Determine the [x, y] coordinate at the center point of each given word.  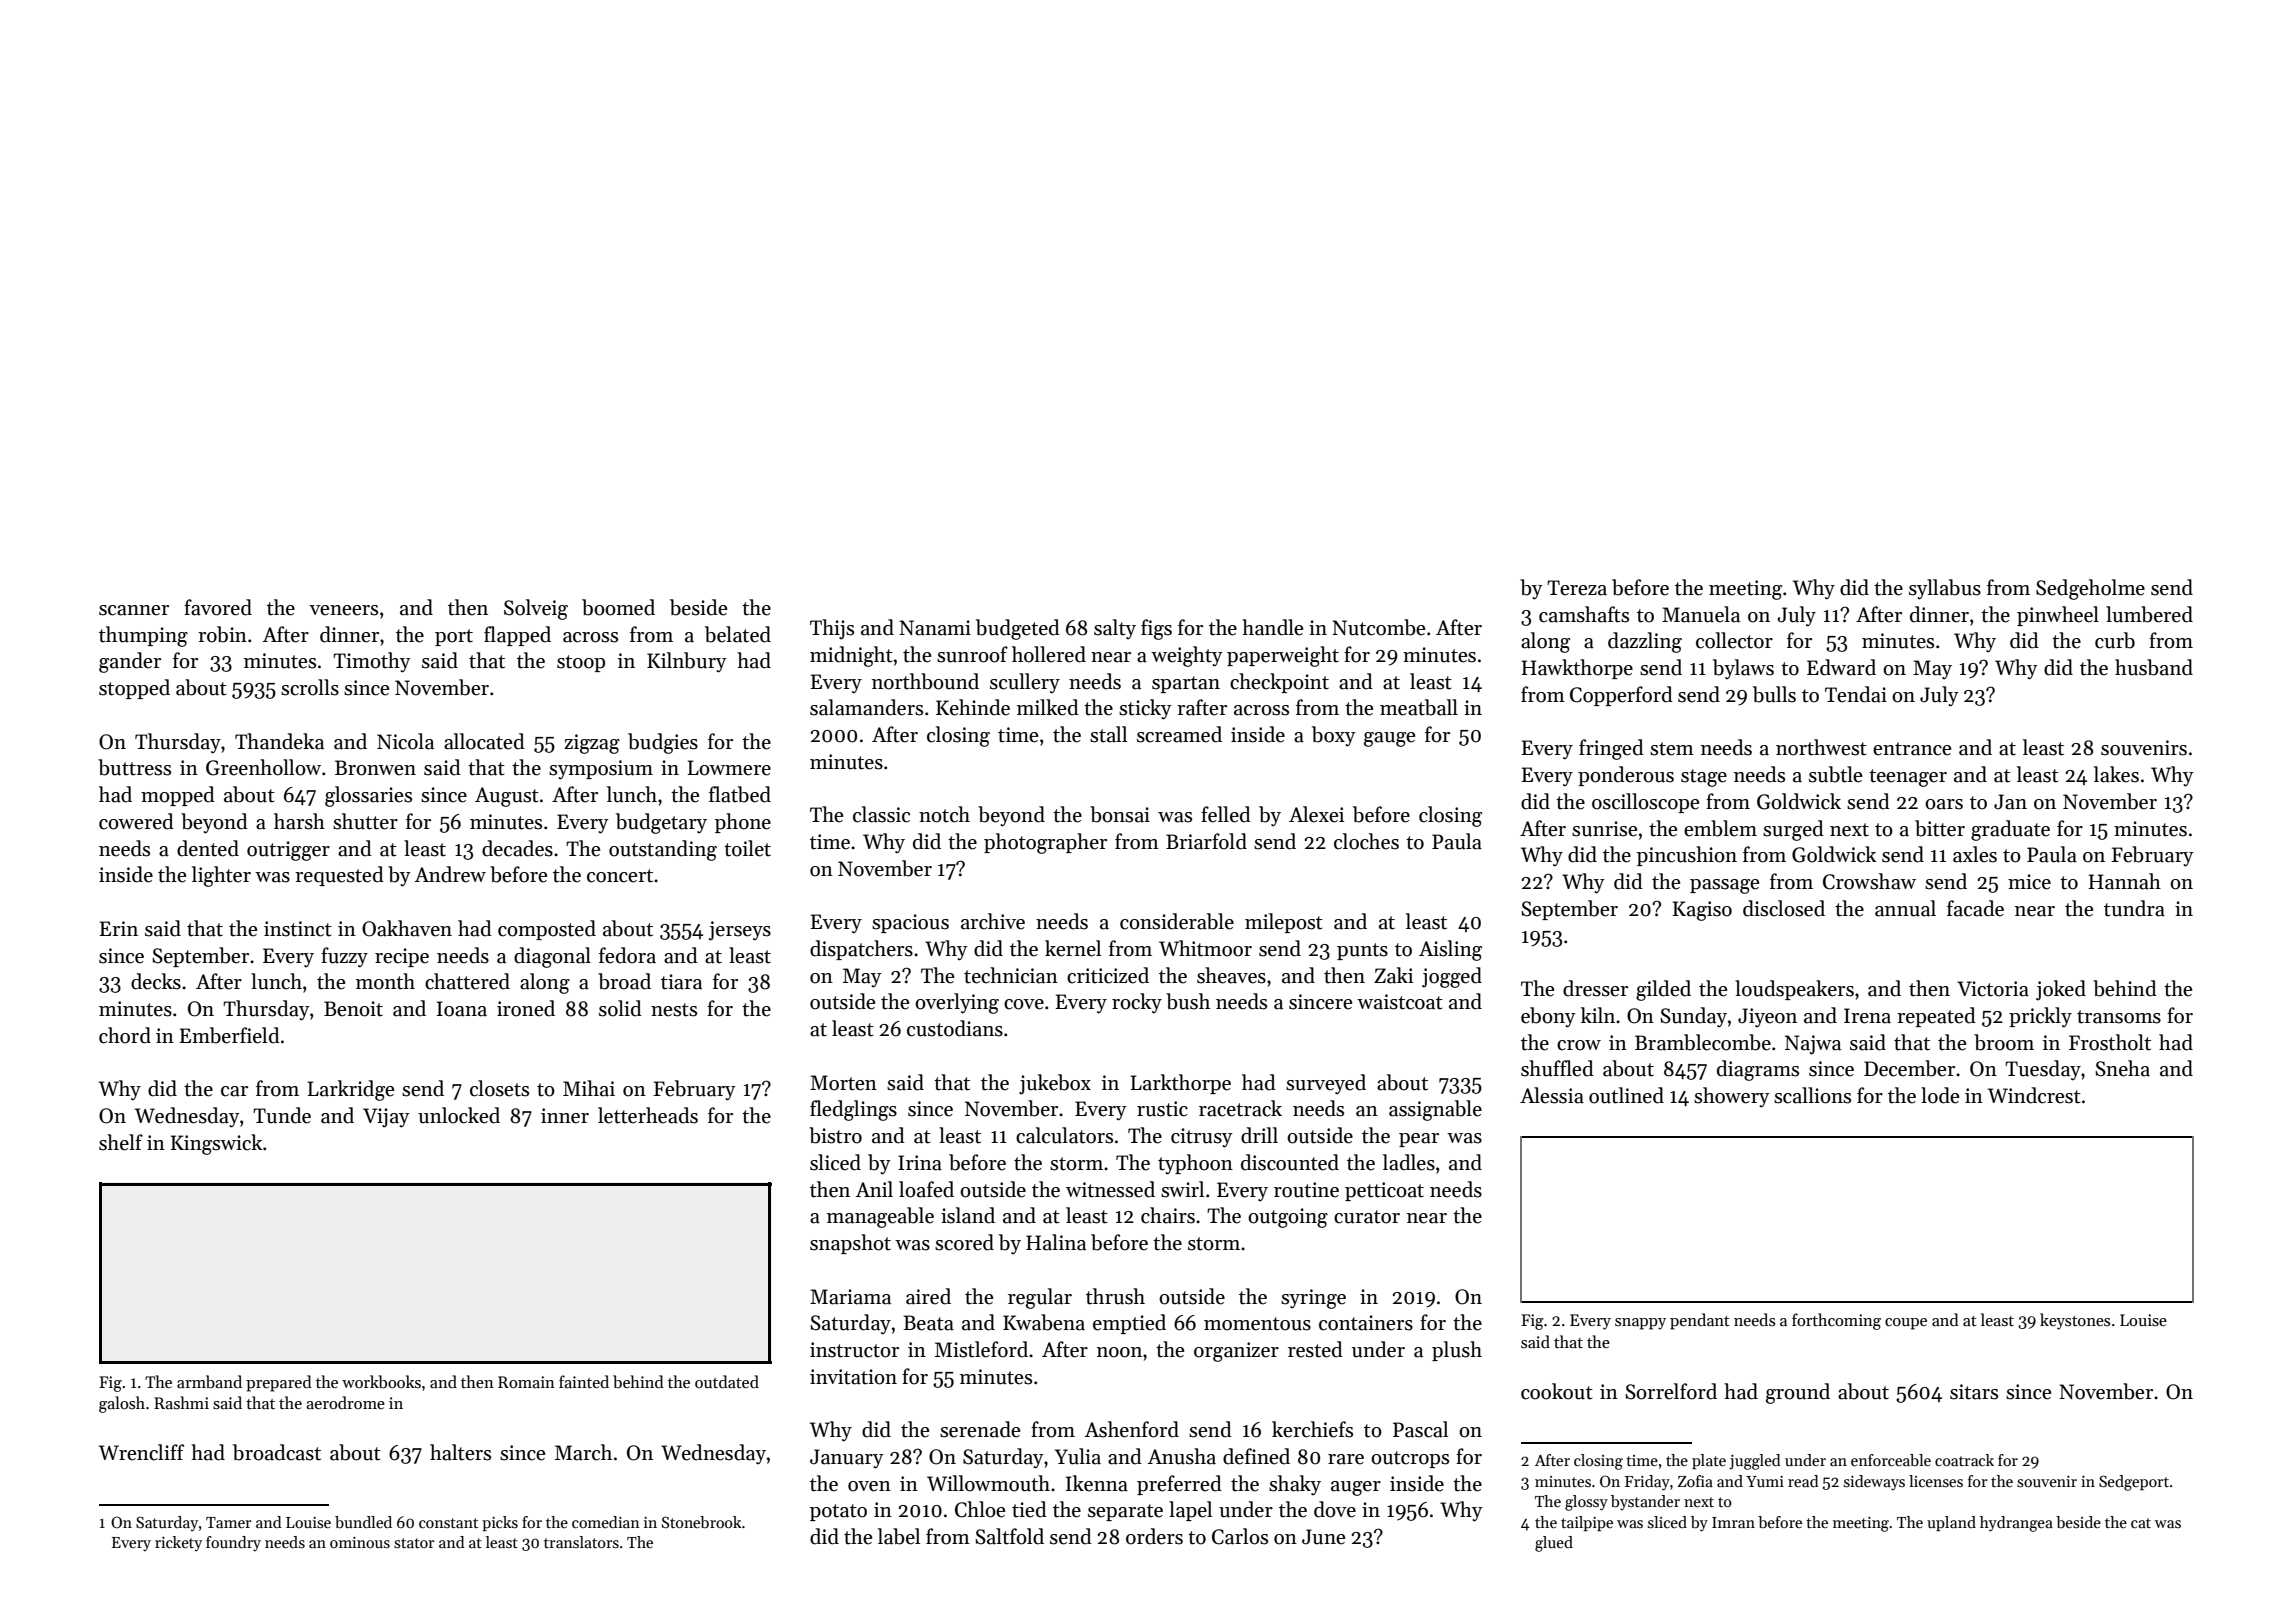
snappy [1640, 1324]
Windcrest [2034, 1095]
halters [460, 1452]
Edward [1841, 667]
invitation [853, 1377]
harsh [299, 821]
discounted [1290, 1162]
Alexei [1316, 814]
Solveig [536, 609]
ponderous [1626, 776]
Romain [526, 1382]
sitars [1974, 1392]
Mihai [589, 1088]
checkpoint [1279, 683]
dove [1335, 1509]
